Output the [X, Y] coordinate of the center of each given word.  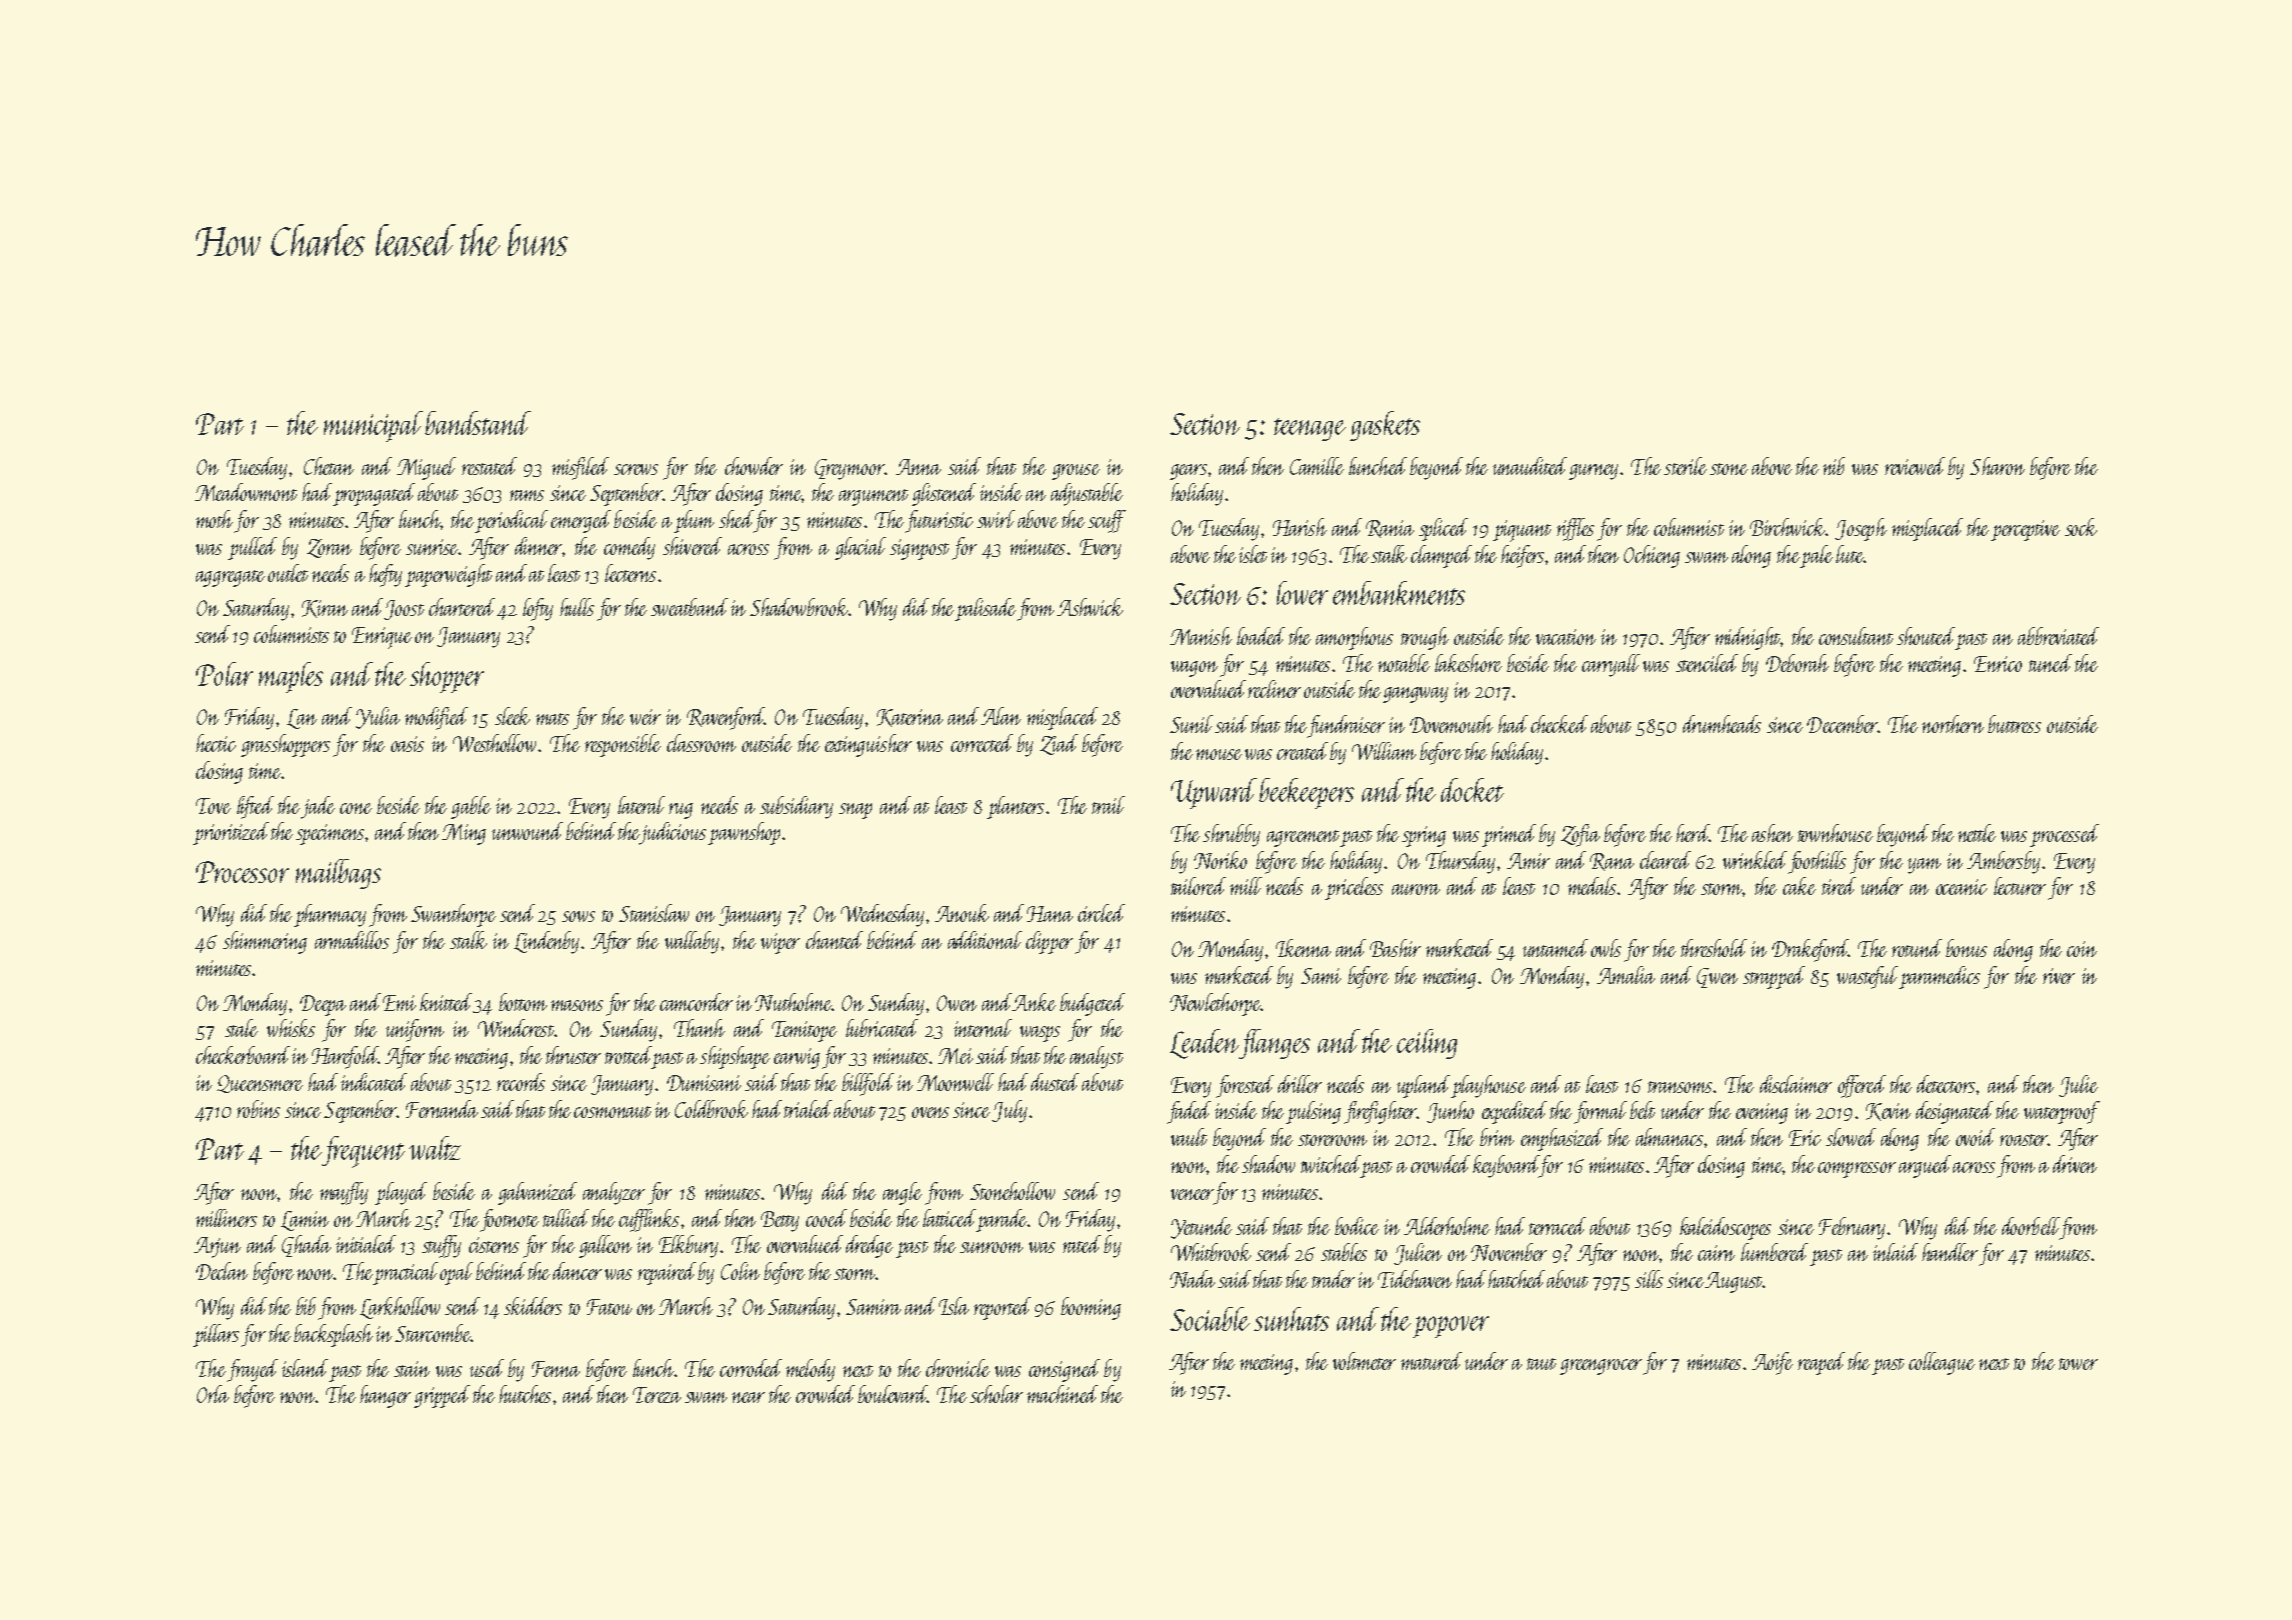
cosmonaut [612, 1112]
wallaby [692, 942]
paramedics [1939, 977]
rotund [1917, 948]
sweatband [689, 607]
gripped [442, 1396]
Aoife [1772, 1363]
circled [1101, 913]
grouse [1076, 472]
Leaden [1204, 1044]
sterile [1685, 466]
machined [1062, 1394]
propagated [374, 494]
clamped [1441, 556]
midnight [1748, 638]
